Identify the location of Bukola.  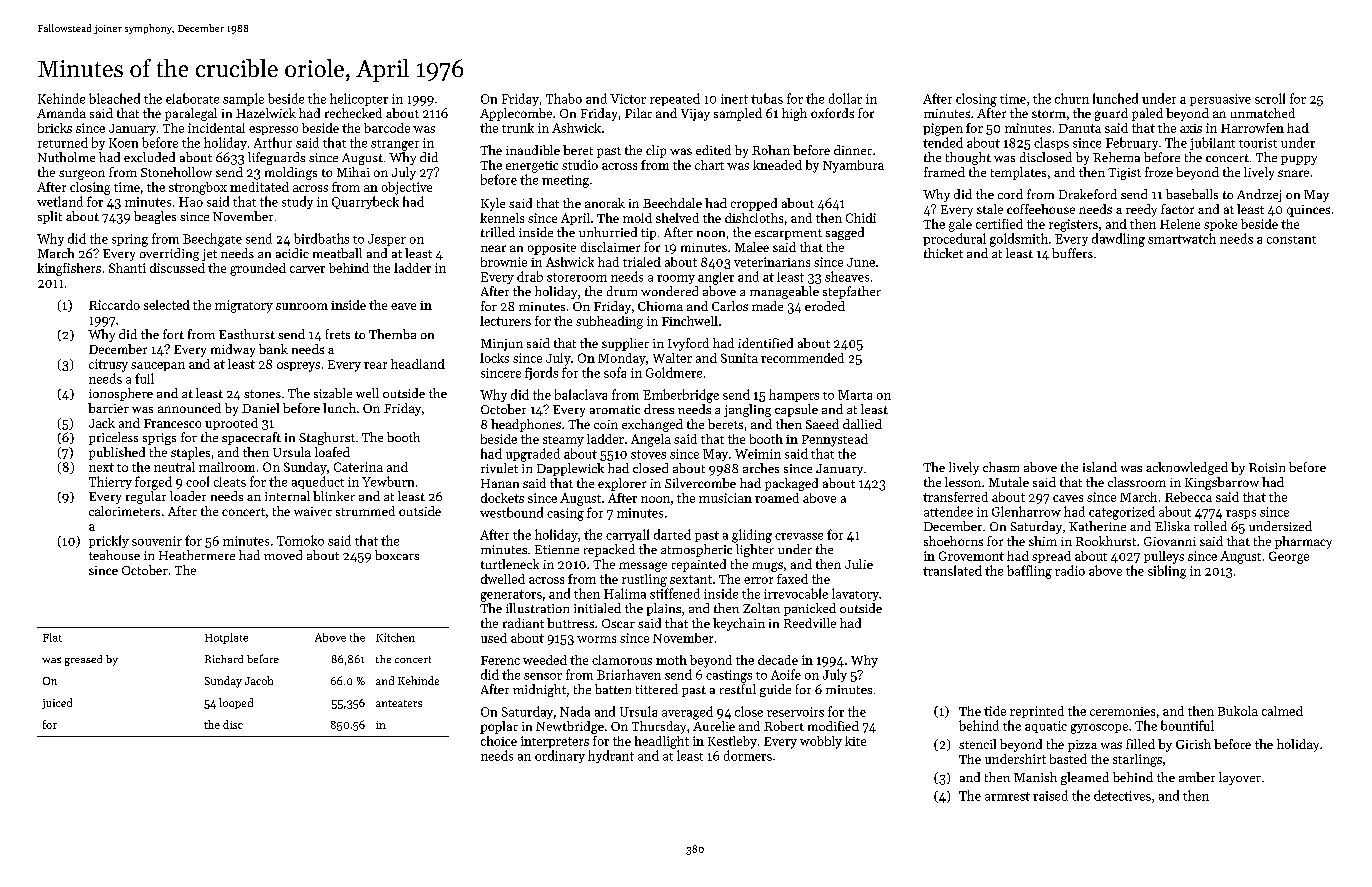
(1238, 711).
